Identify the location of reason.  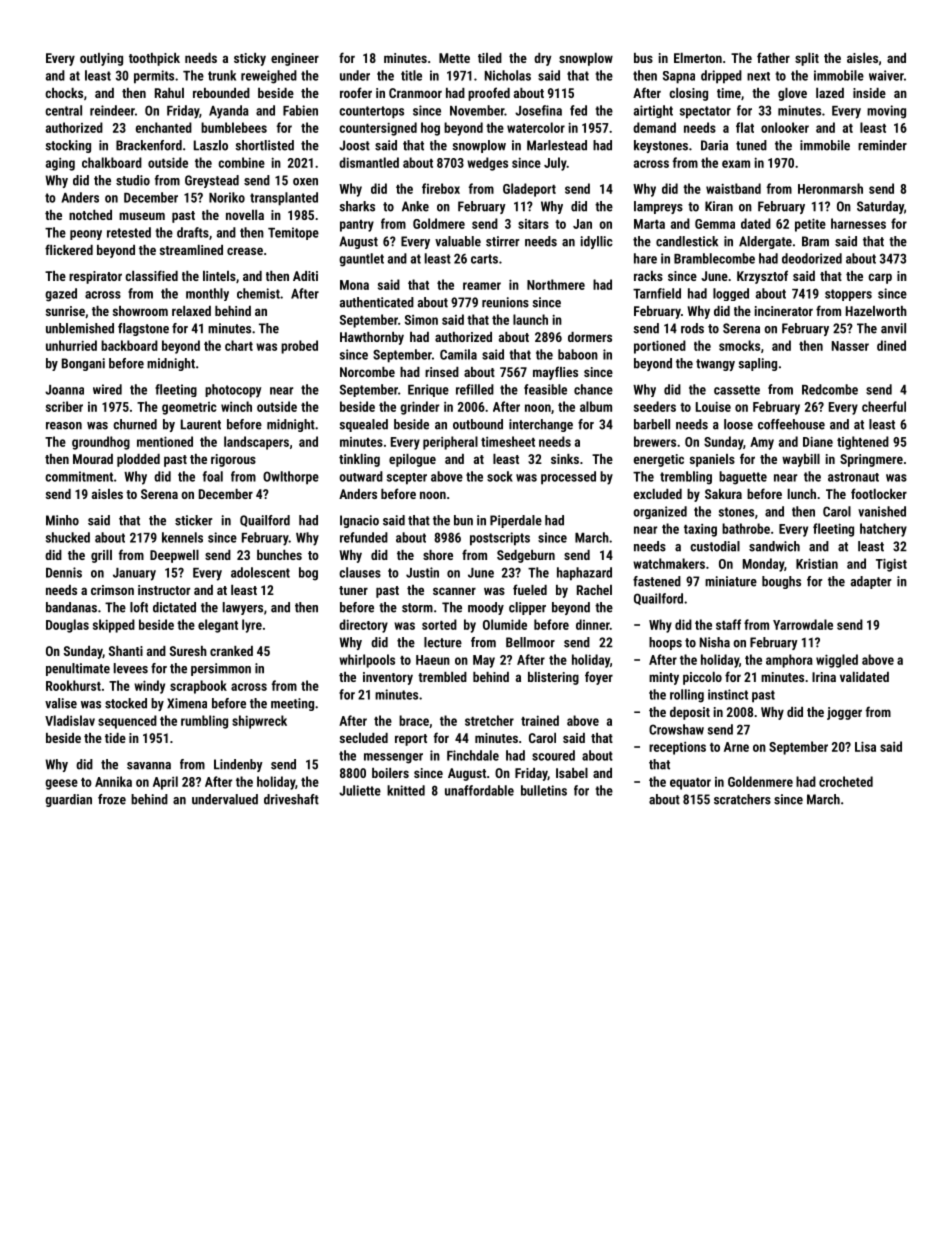
(64, 426).
